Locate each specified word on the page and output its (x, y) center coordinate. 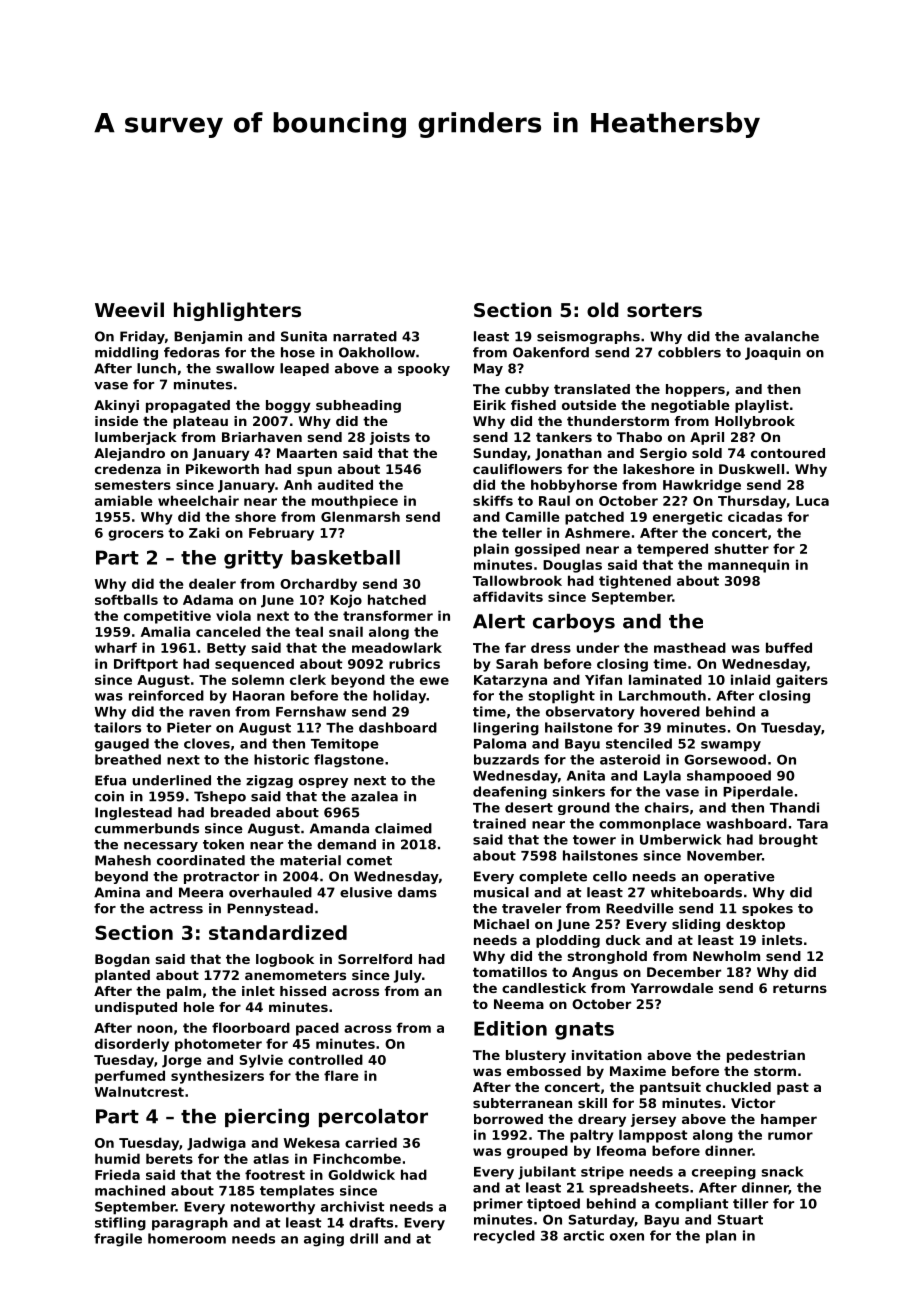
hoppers (695, 390)
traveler (531, 908)
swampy (731, 746)
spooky (424, 369)
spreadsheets (639, 1189)
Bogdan (122, 960)
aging (324, 1240)
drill (364, 1238)
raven (209, 713)
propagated (188, 406)
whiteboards (696, 892)
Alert (499, 621)
